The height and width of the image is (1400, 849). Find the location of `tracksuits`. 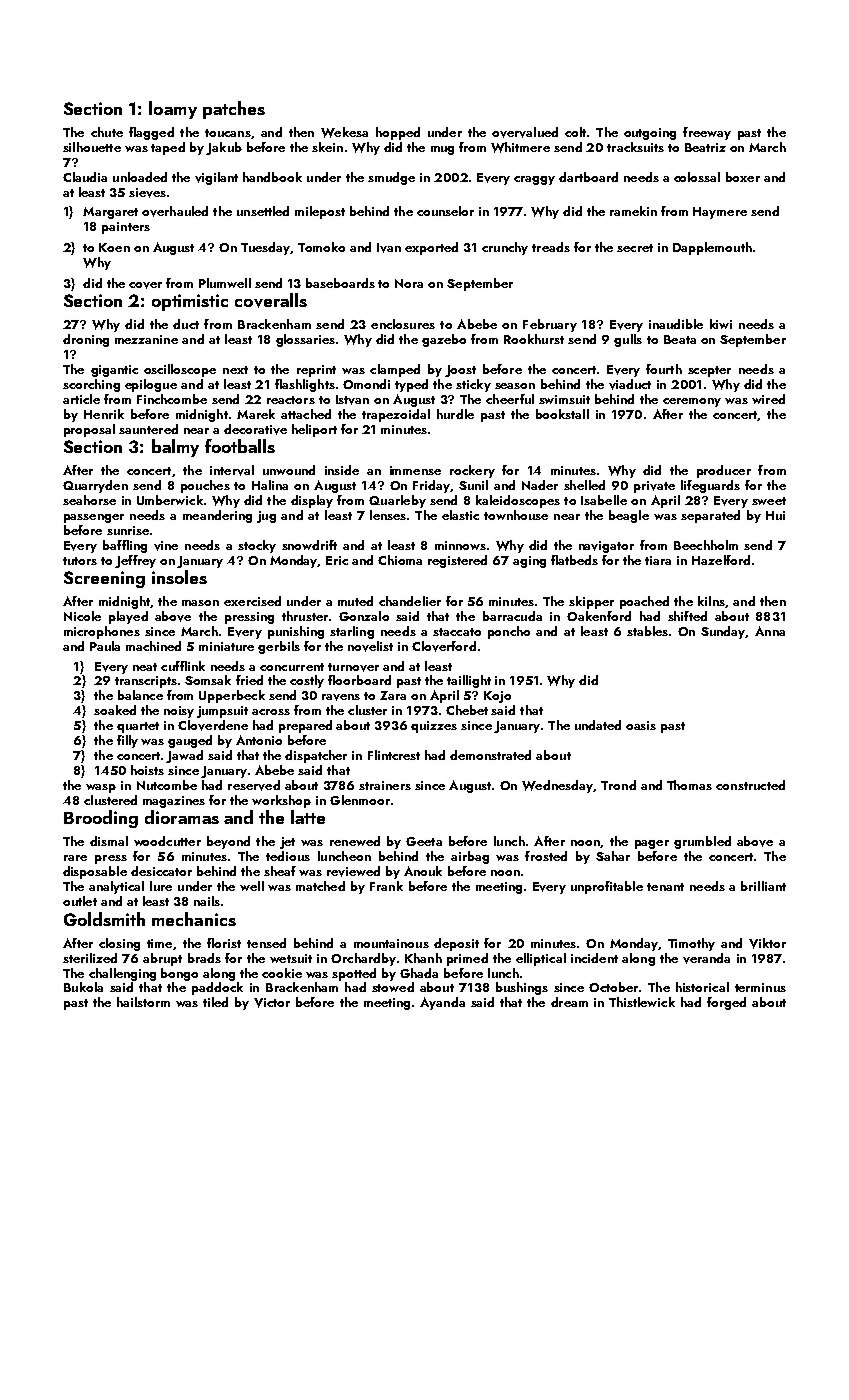

tracksuits is located at coordinates (635, 147).
